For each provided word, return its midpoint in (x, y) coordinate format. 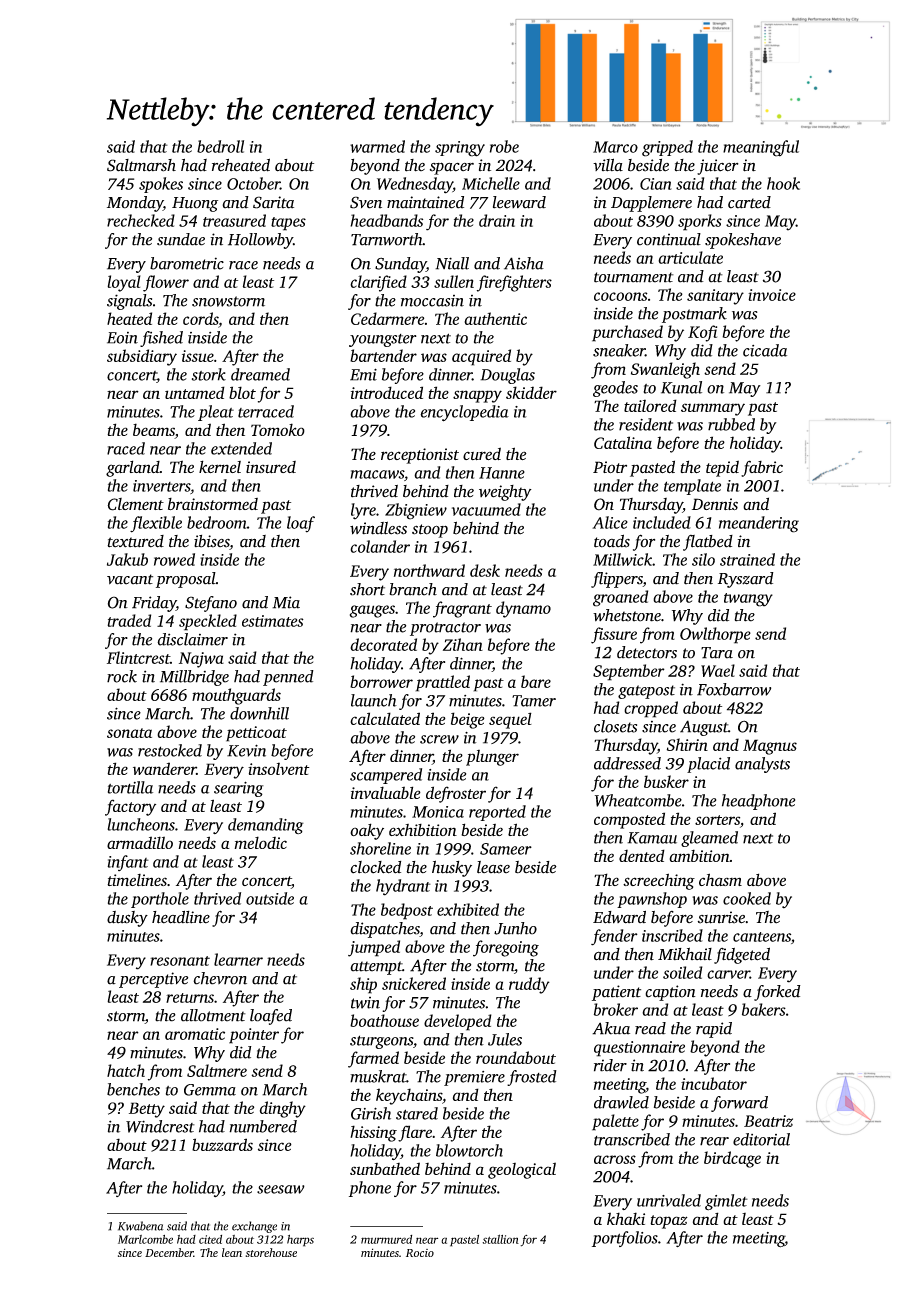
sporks (700, 222)
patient (616, 993)
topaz (669, 1222)
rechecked (141, 220)
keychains (409, 1096)
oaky (367, 831)
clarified (378, 283)
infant (128, 863)
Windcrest (160, 1126)
